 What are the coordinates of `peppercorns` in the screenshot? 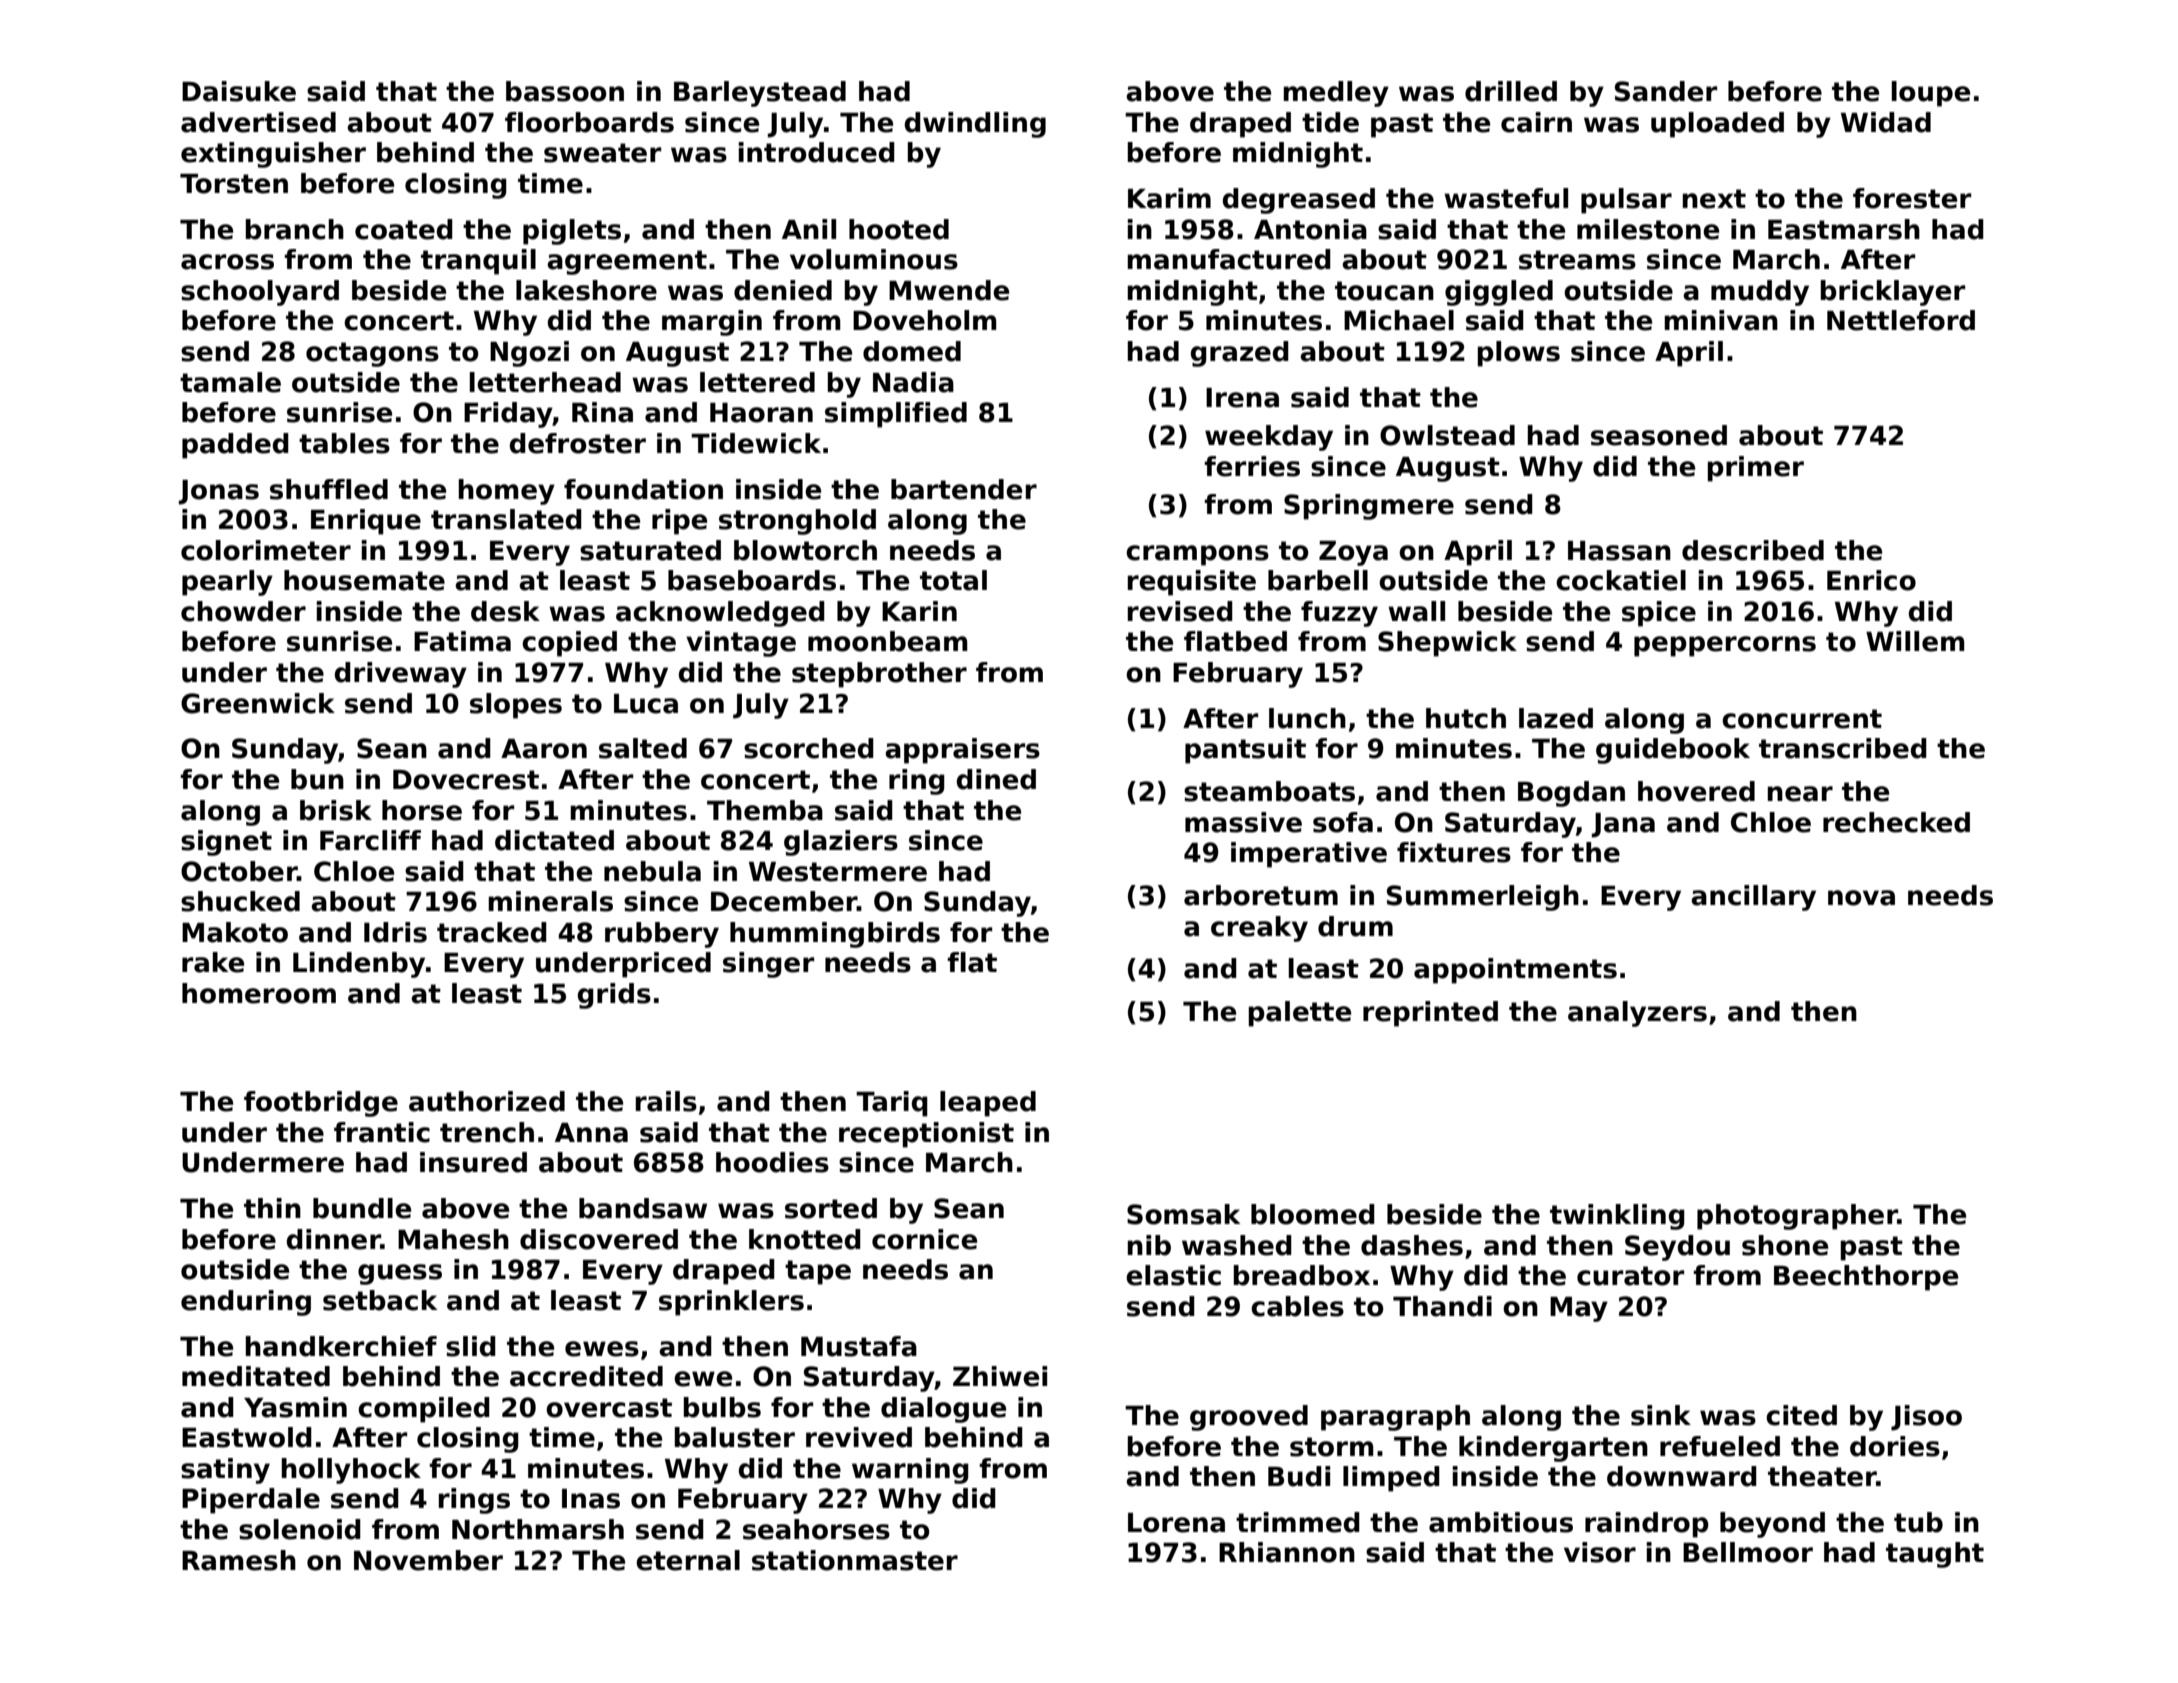 It's located at (1725, 646).
